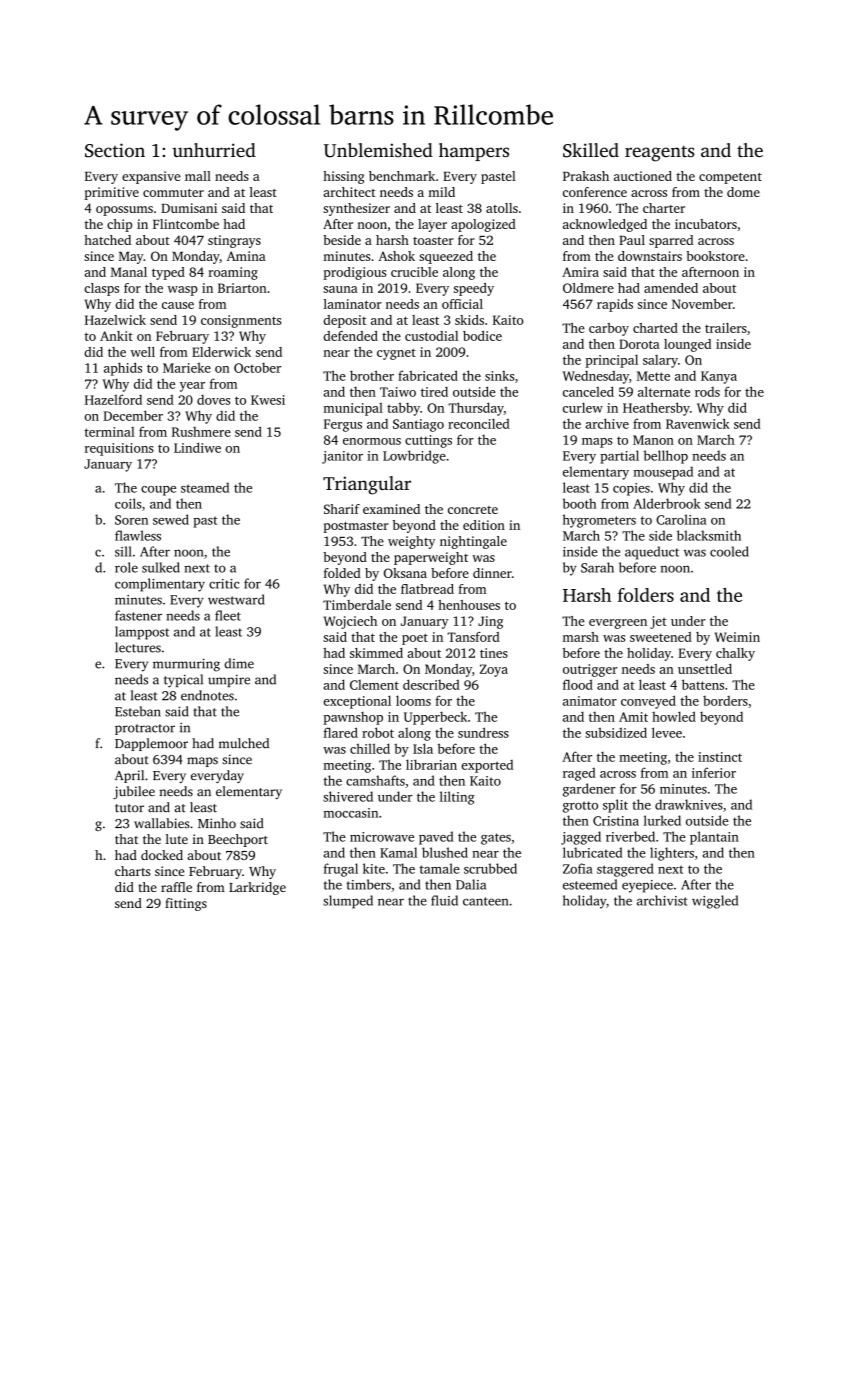  Describe the element at coordinates (709, 535) in the document. I see `blacksmith` at that location.
